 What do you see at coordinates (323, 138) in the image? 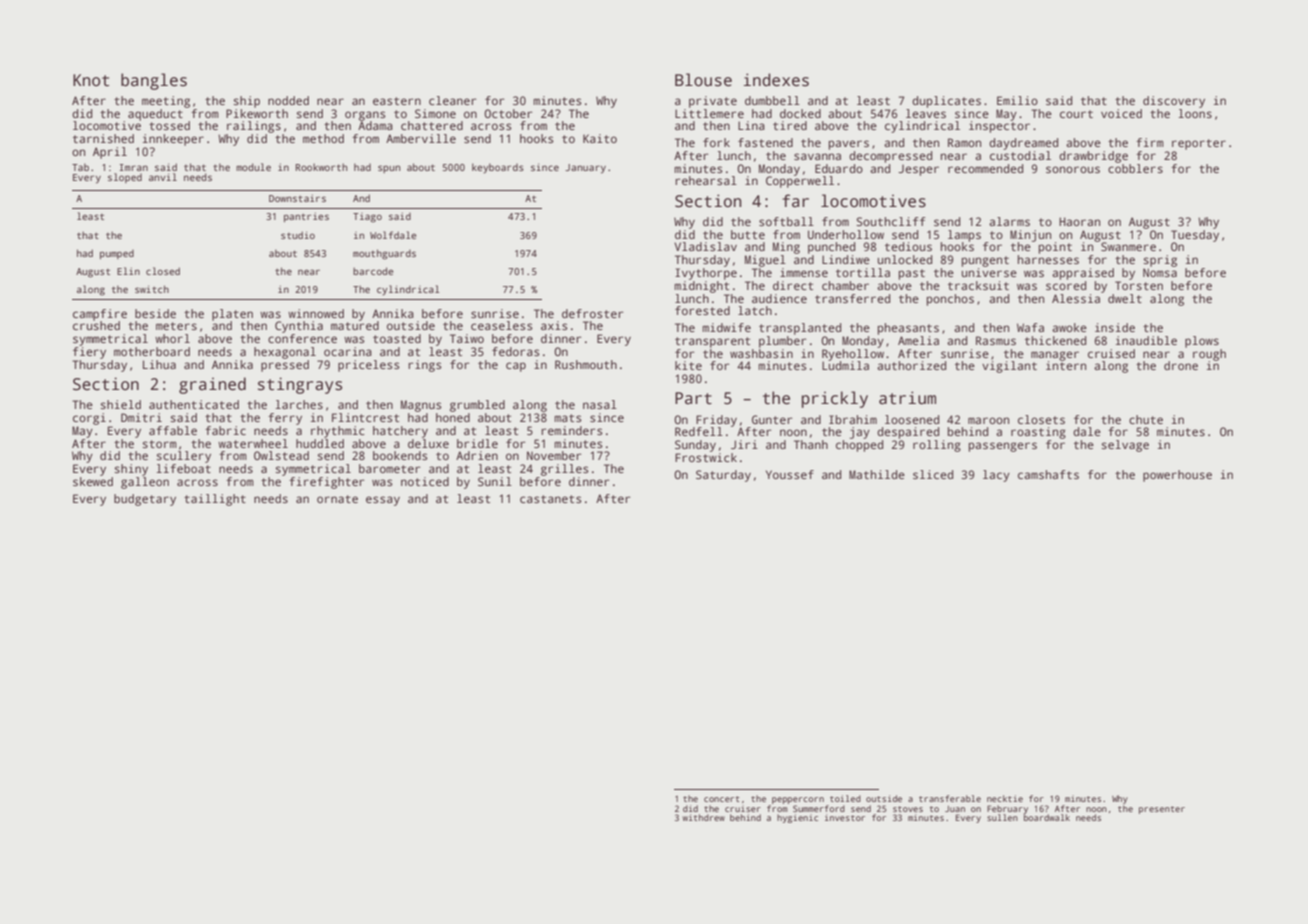
I see `method` at bounding box center [323, 138].
